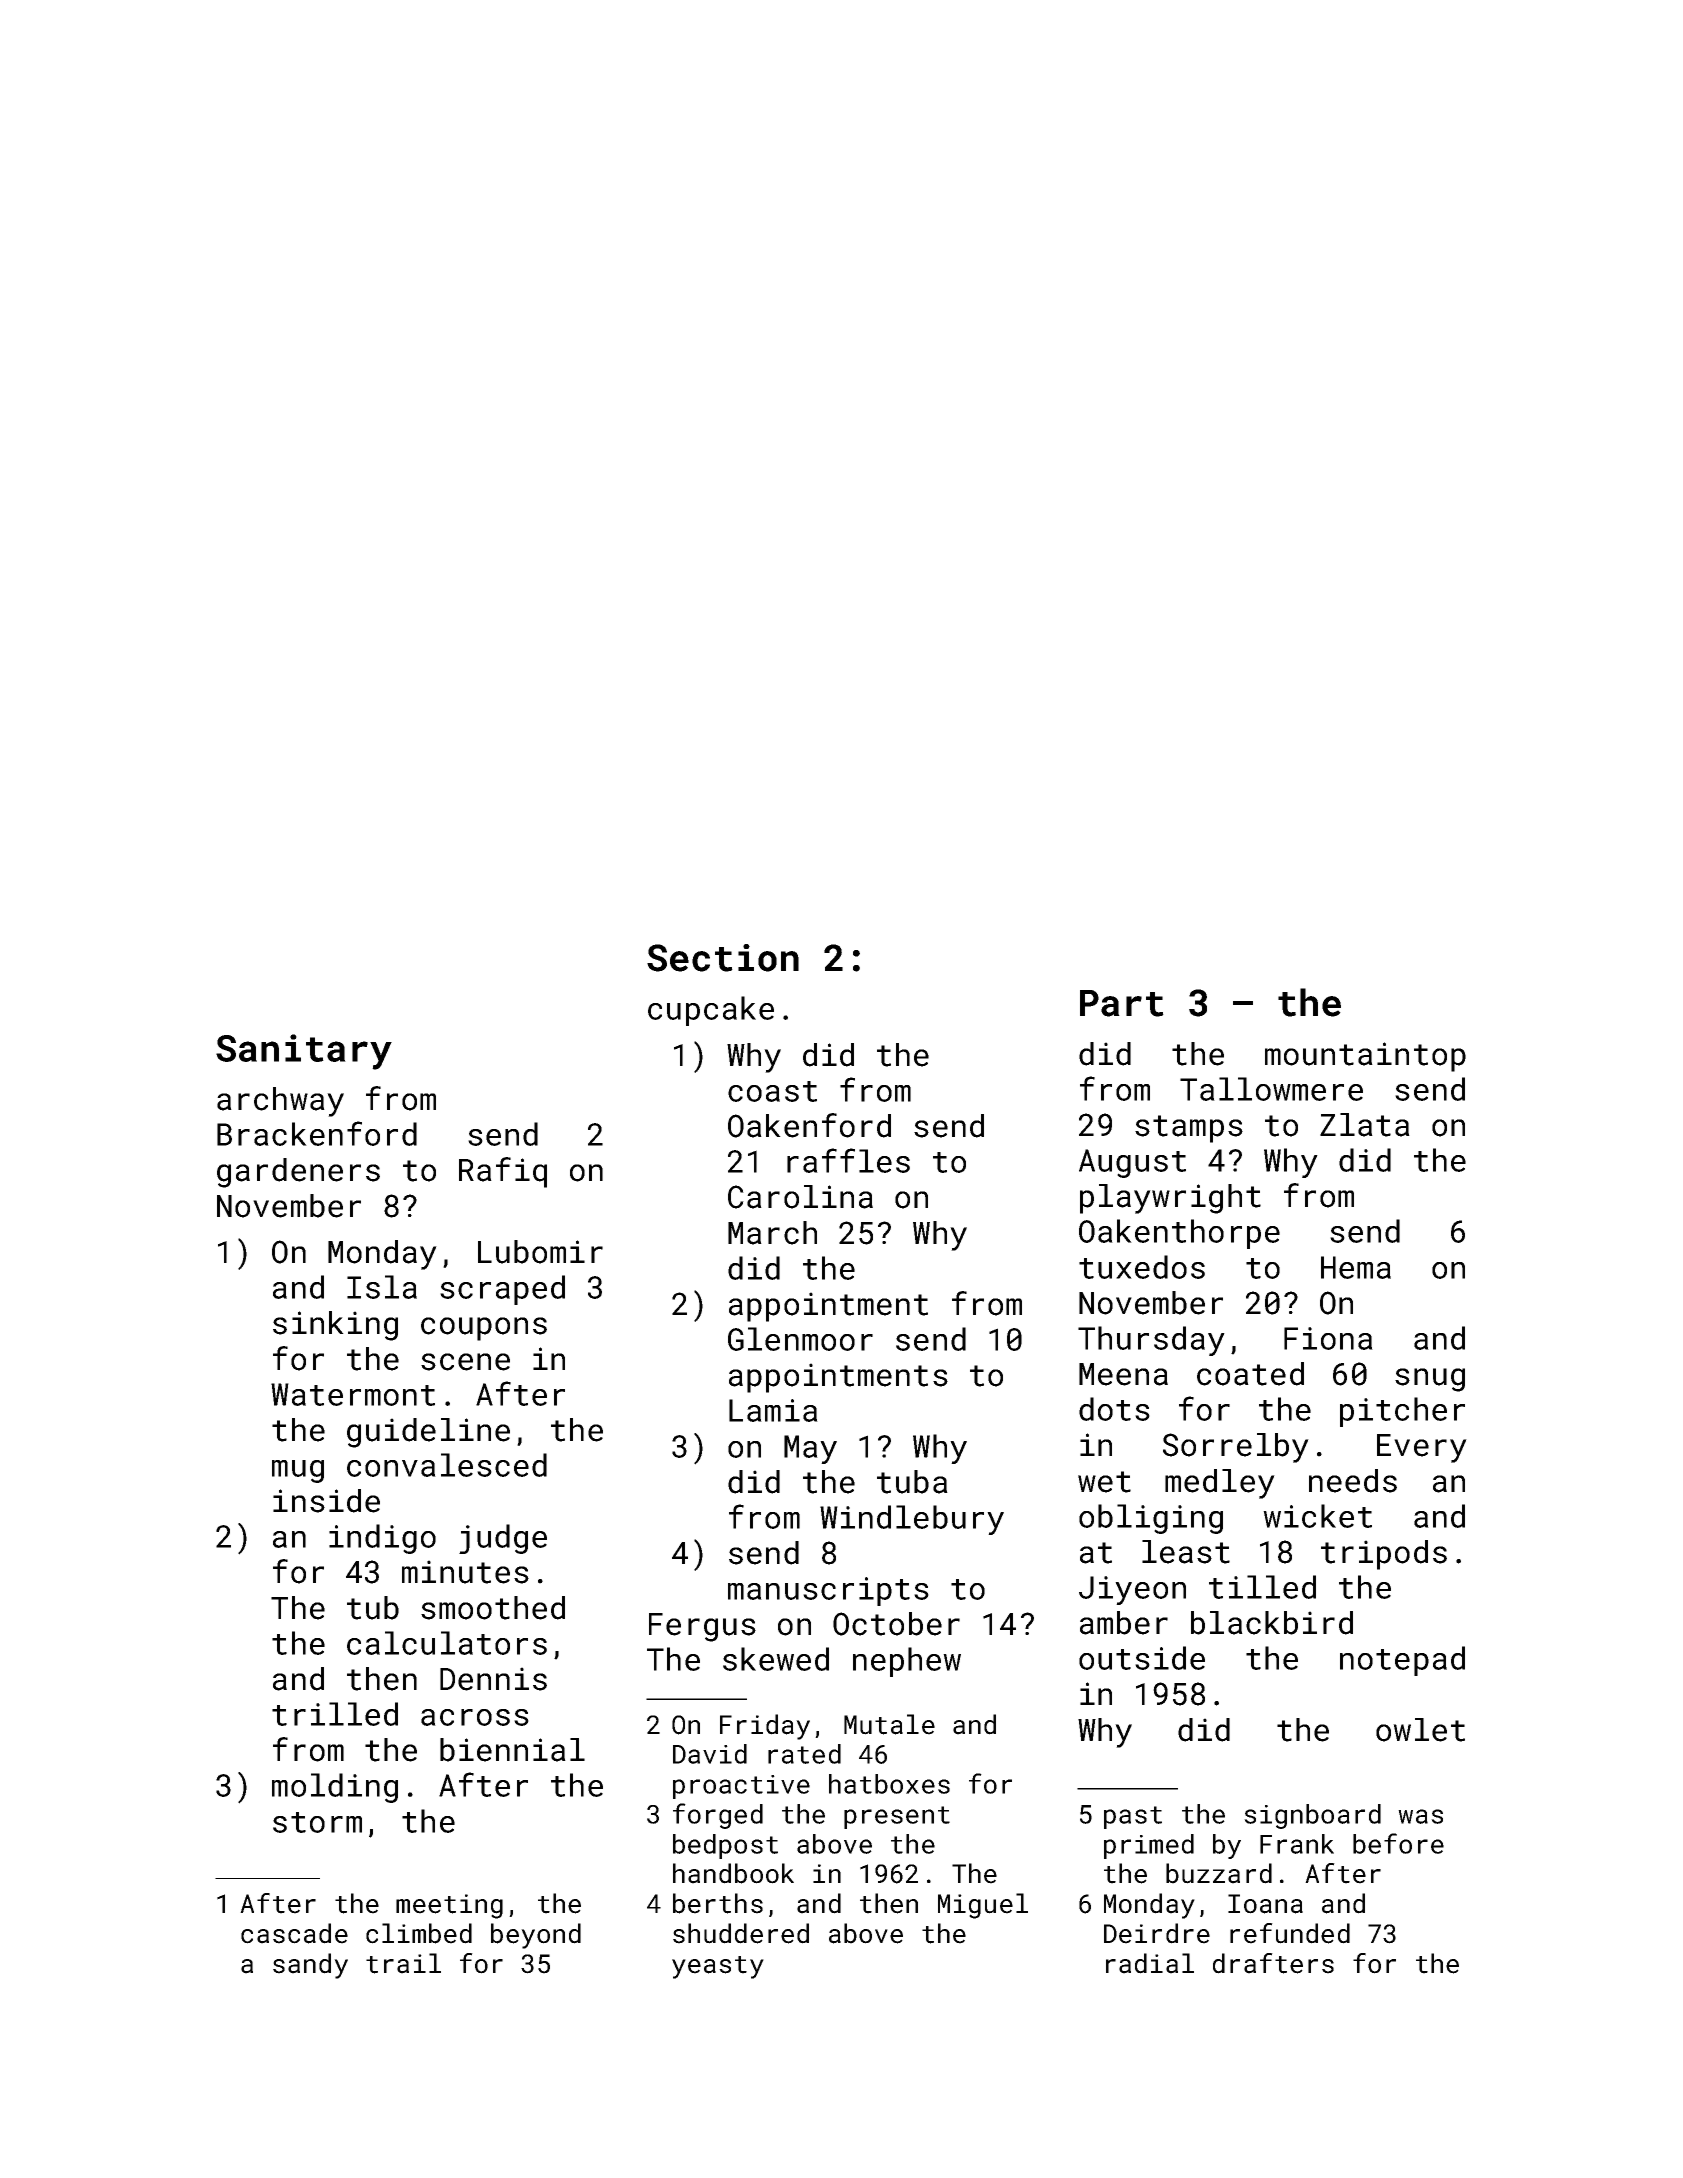 The image size is (1683, 2178). What do you see at coordinates (1328, 1338) in the document?
I see `Fiona` at bounding box center [1328, 1338].
